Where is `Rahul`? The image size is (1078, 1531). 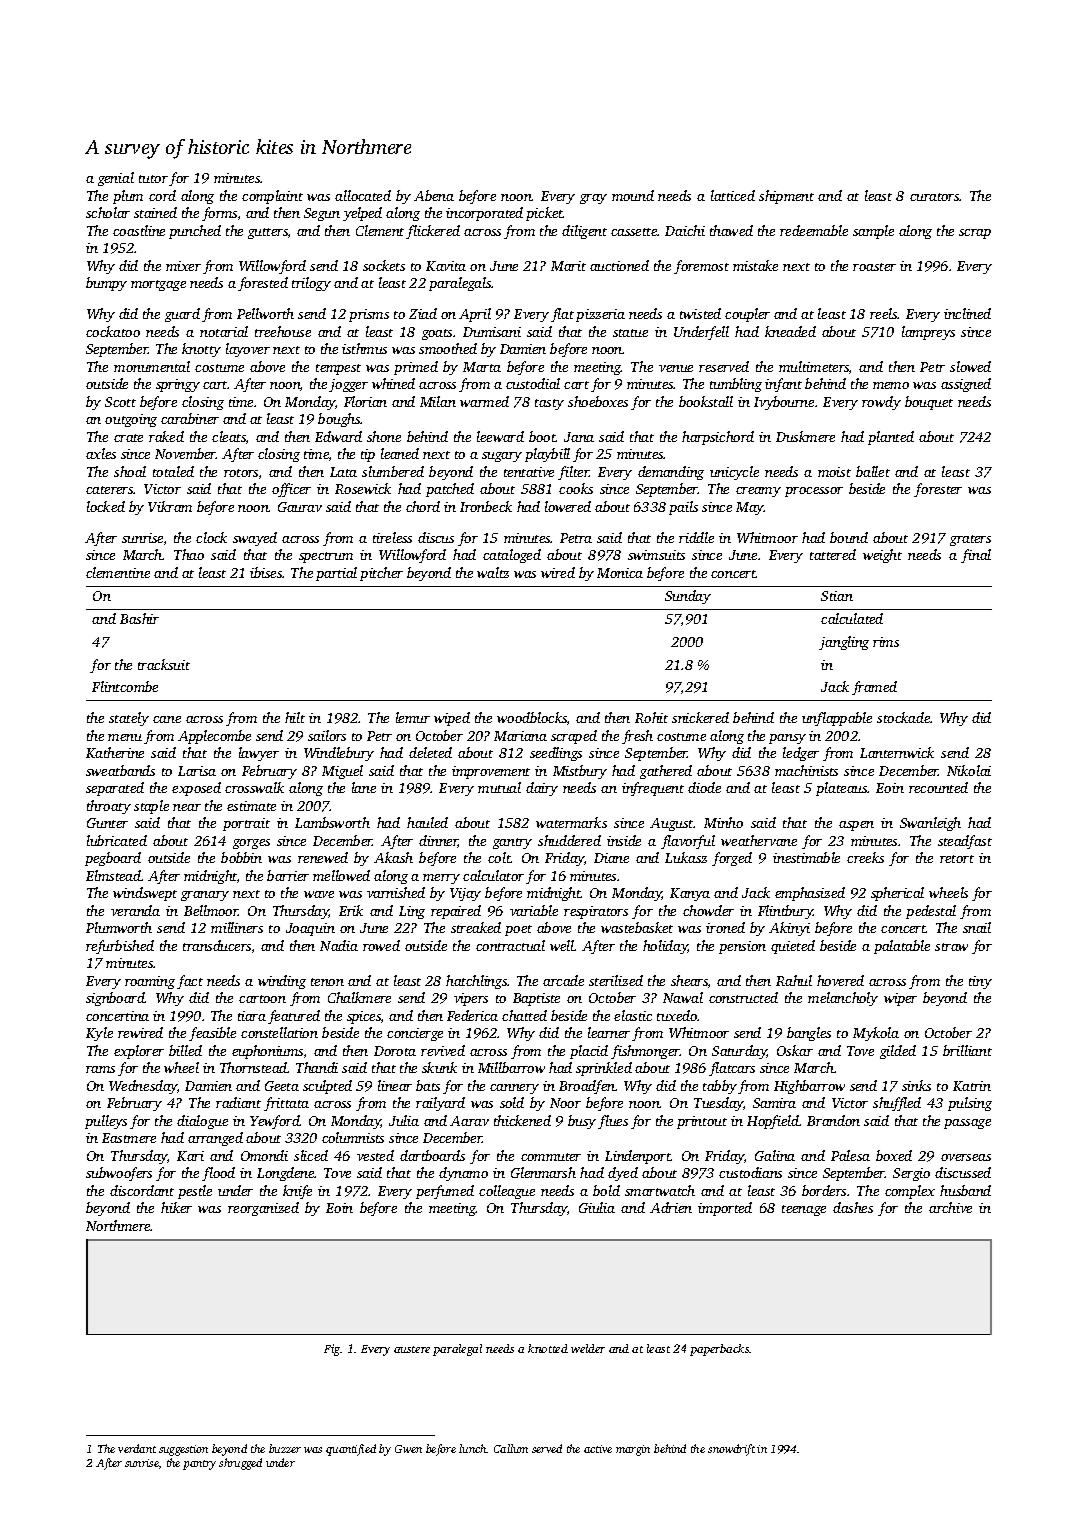 Rahul is located at coordinates (794, 980).
